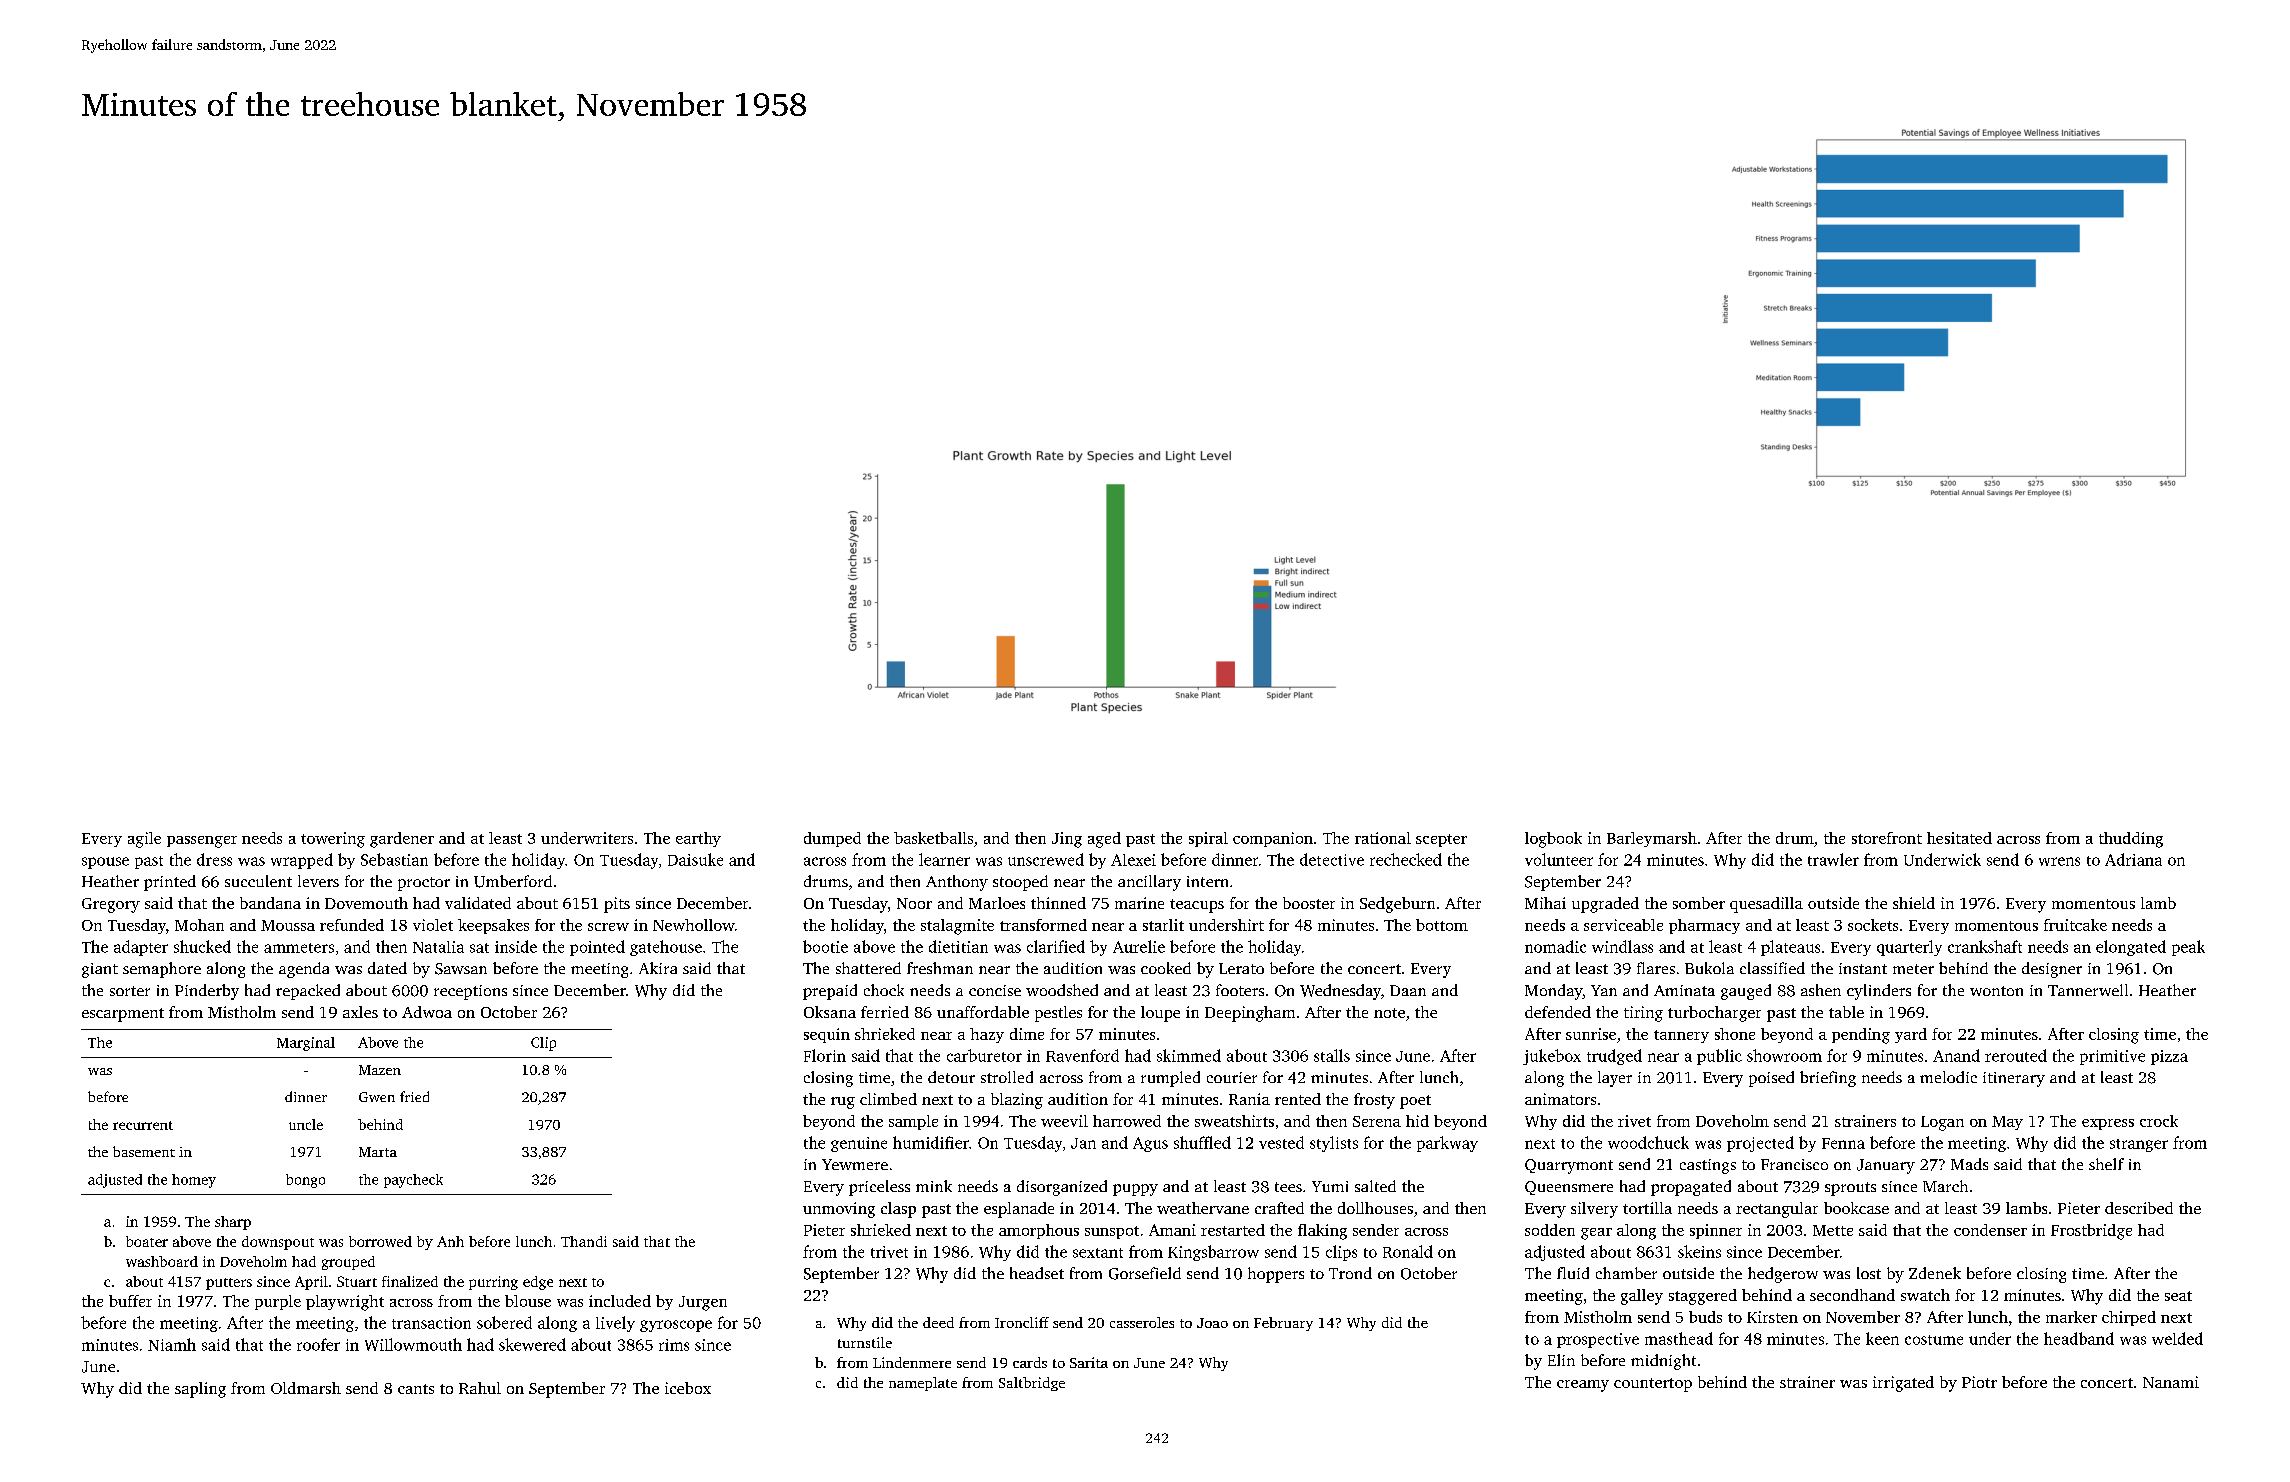 The image size is (2290, 1482). I want to click on Deepingham, so click(1250, 1014).
